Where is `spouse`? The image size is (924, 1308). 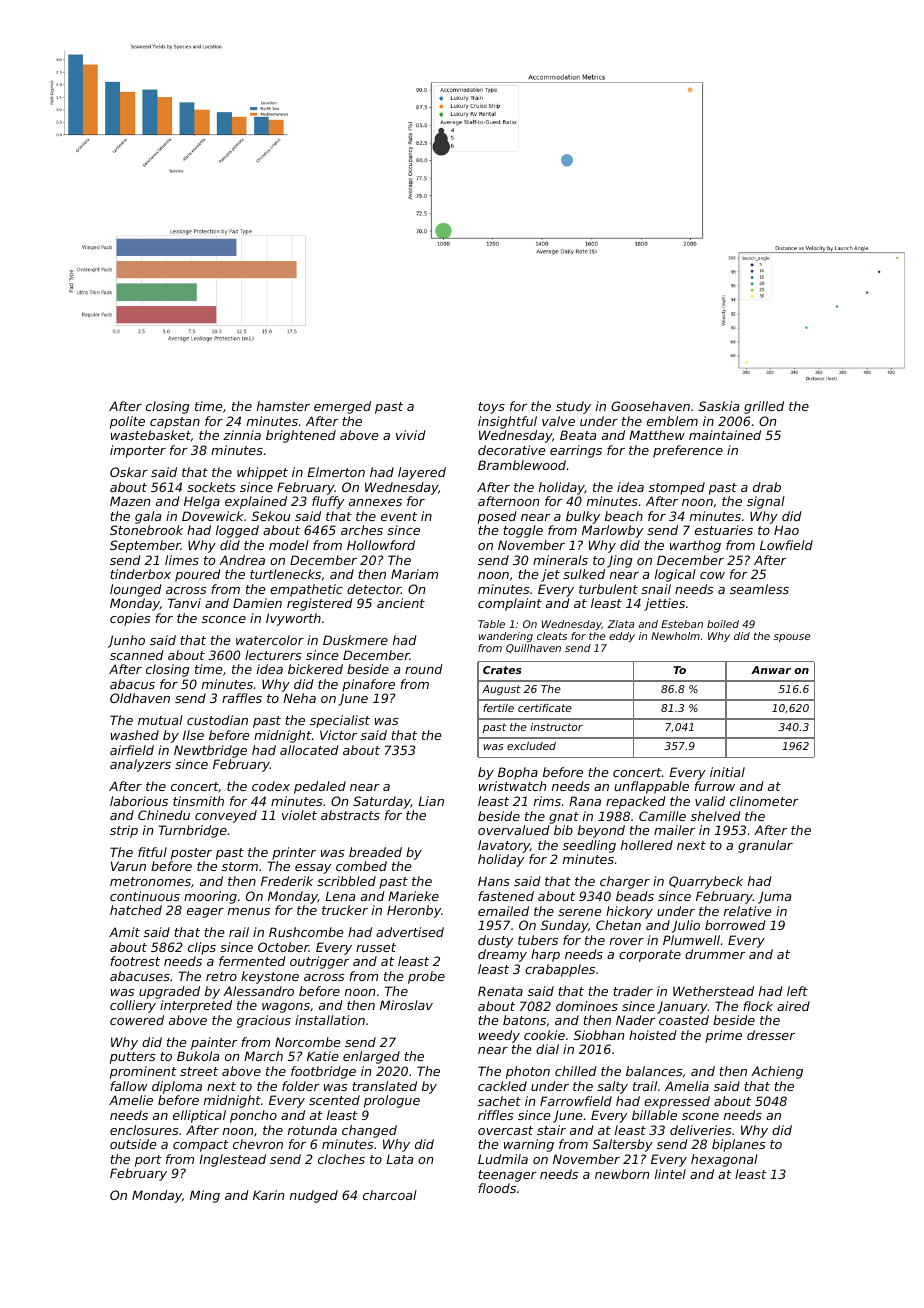 spouse is located at coordinates (791, 638).
